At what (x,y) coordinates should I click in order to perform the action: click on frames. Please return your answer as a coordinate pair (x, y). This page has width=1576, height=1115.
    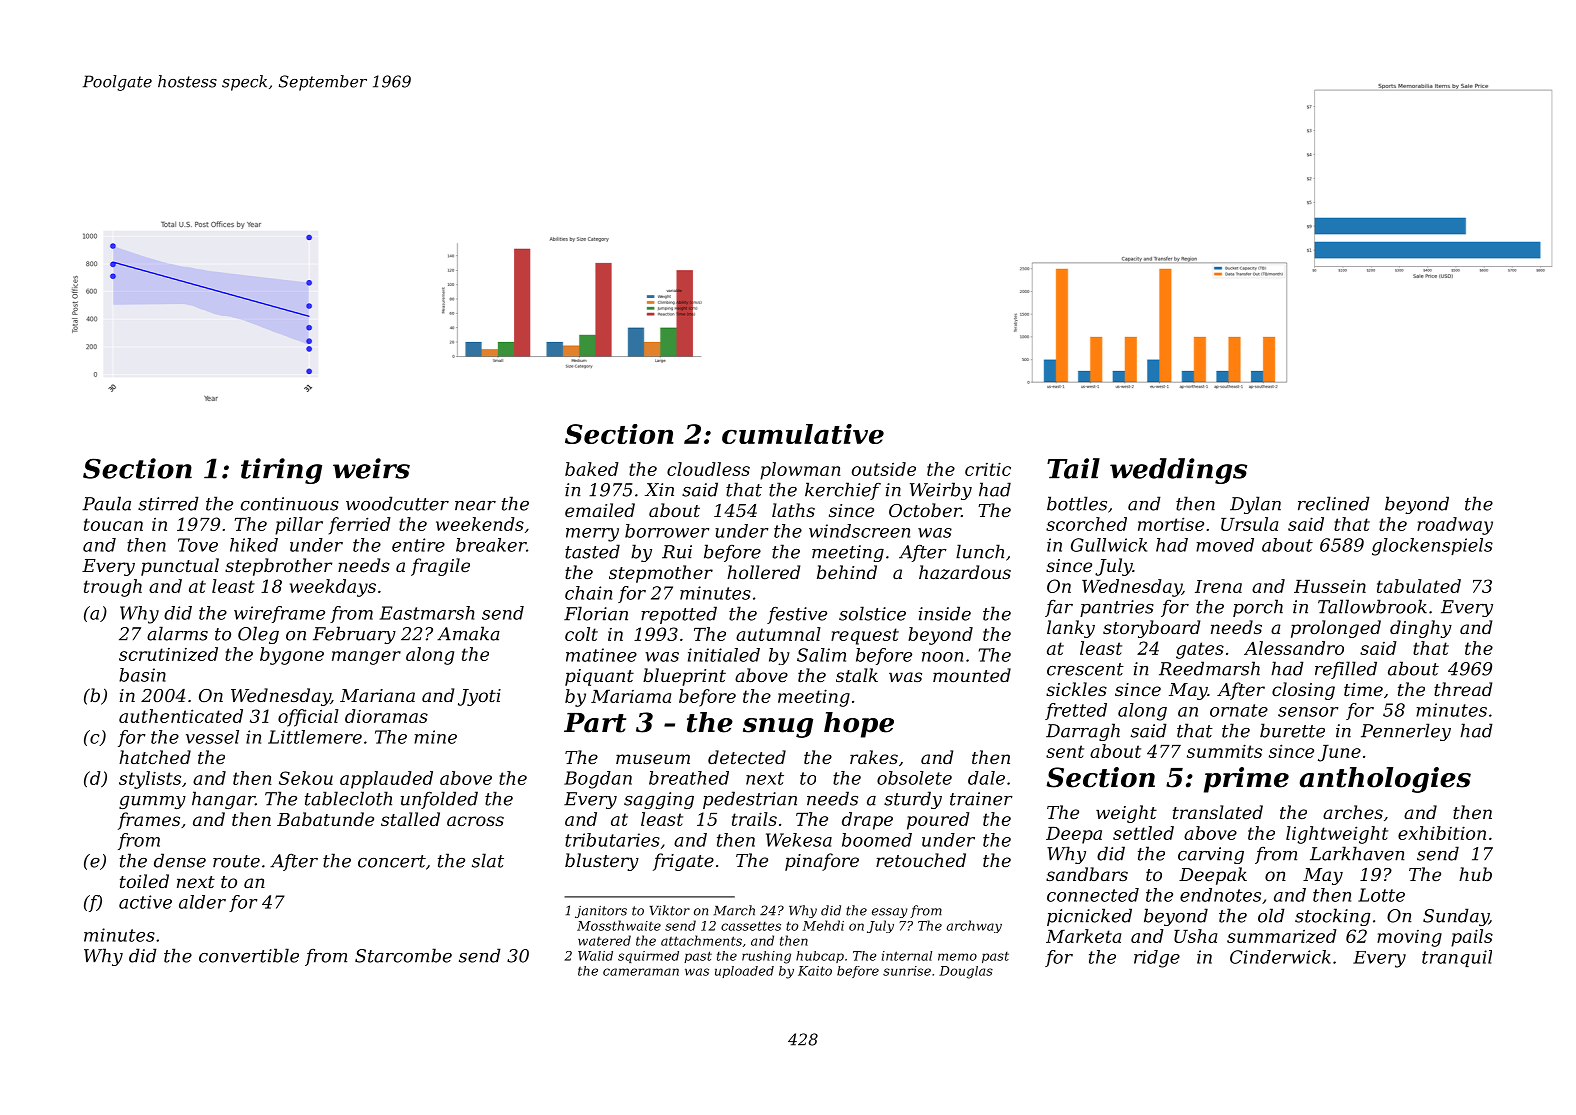
    Looking at the image, I should click on (149, 821).
